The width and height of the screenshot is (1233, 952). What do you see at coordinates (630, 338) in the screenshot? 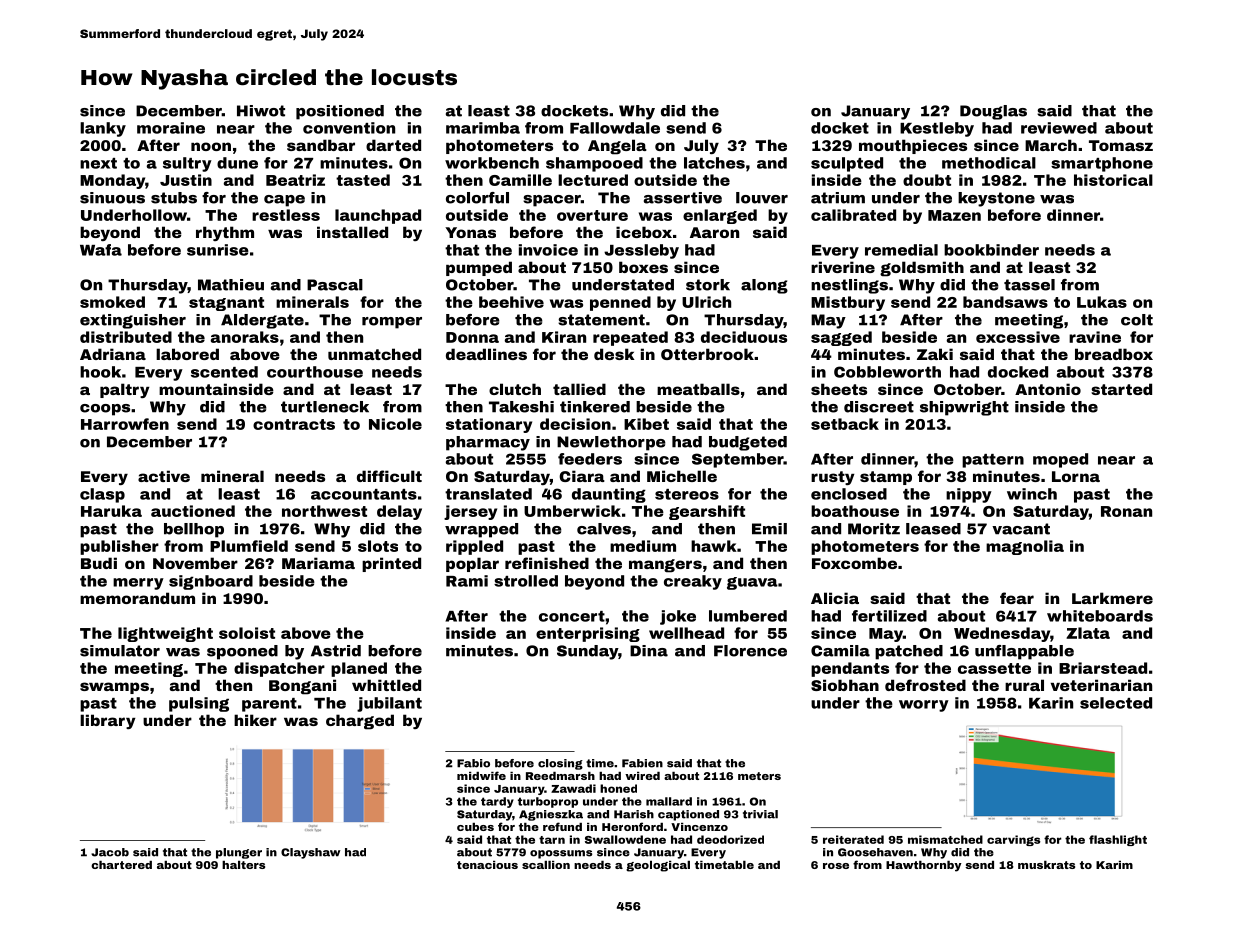
I see `repeated` at bounding box center [630, 338].
